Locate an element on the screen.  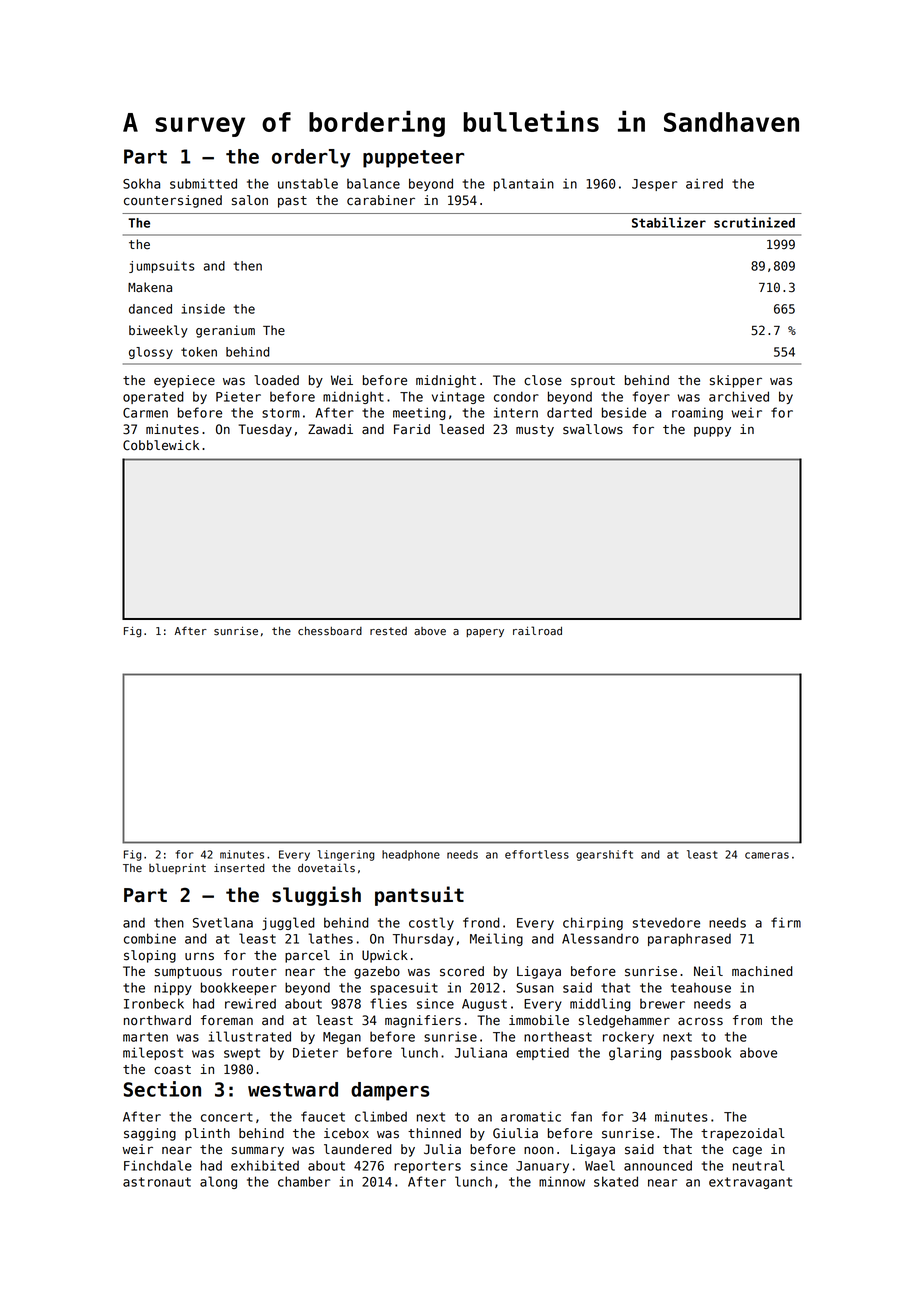
puppeteer is located at coordinates (413, 159).
